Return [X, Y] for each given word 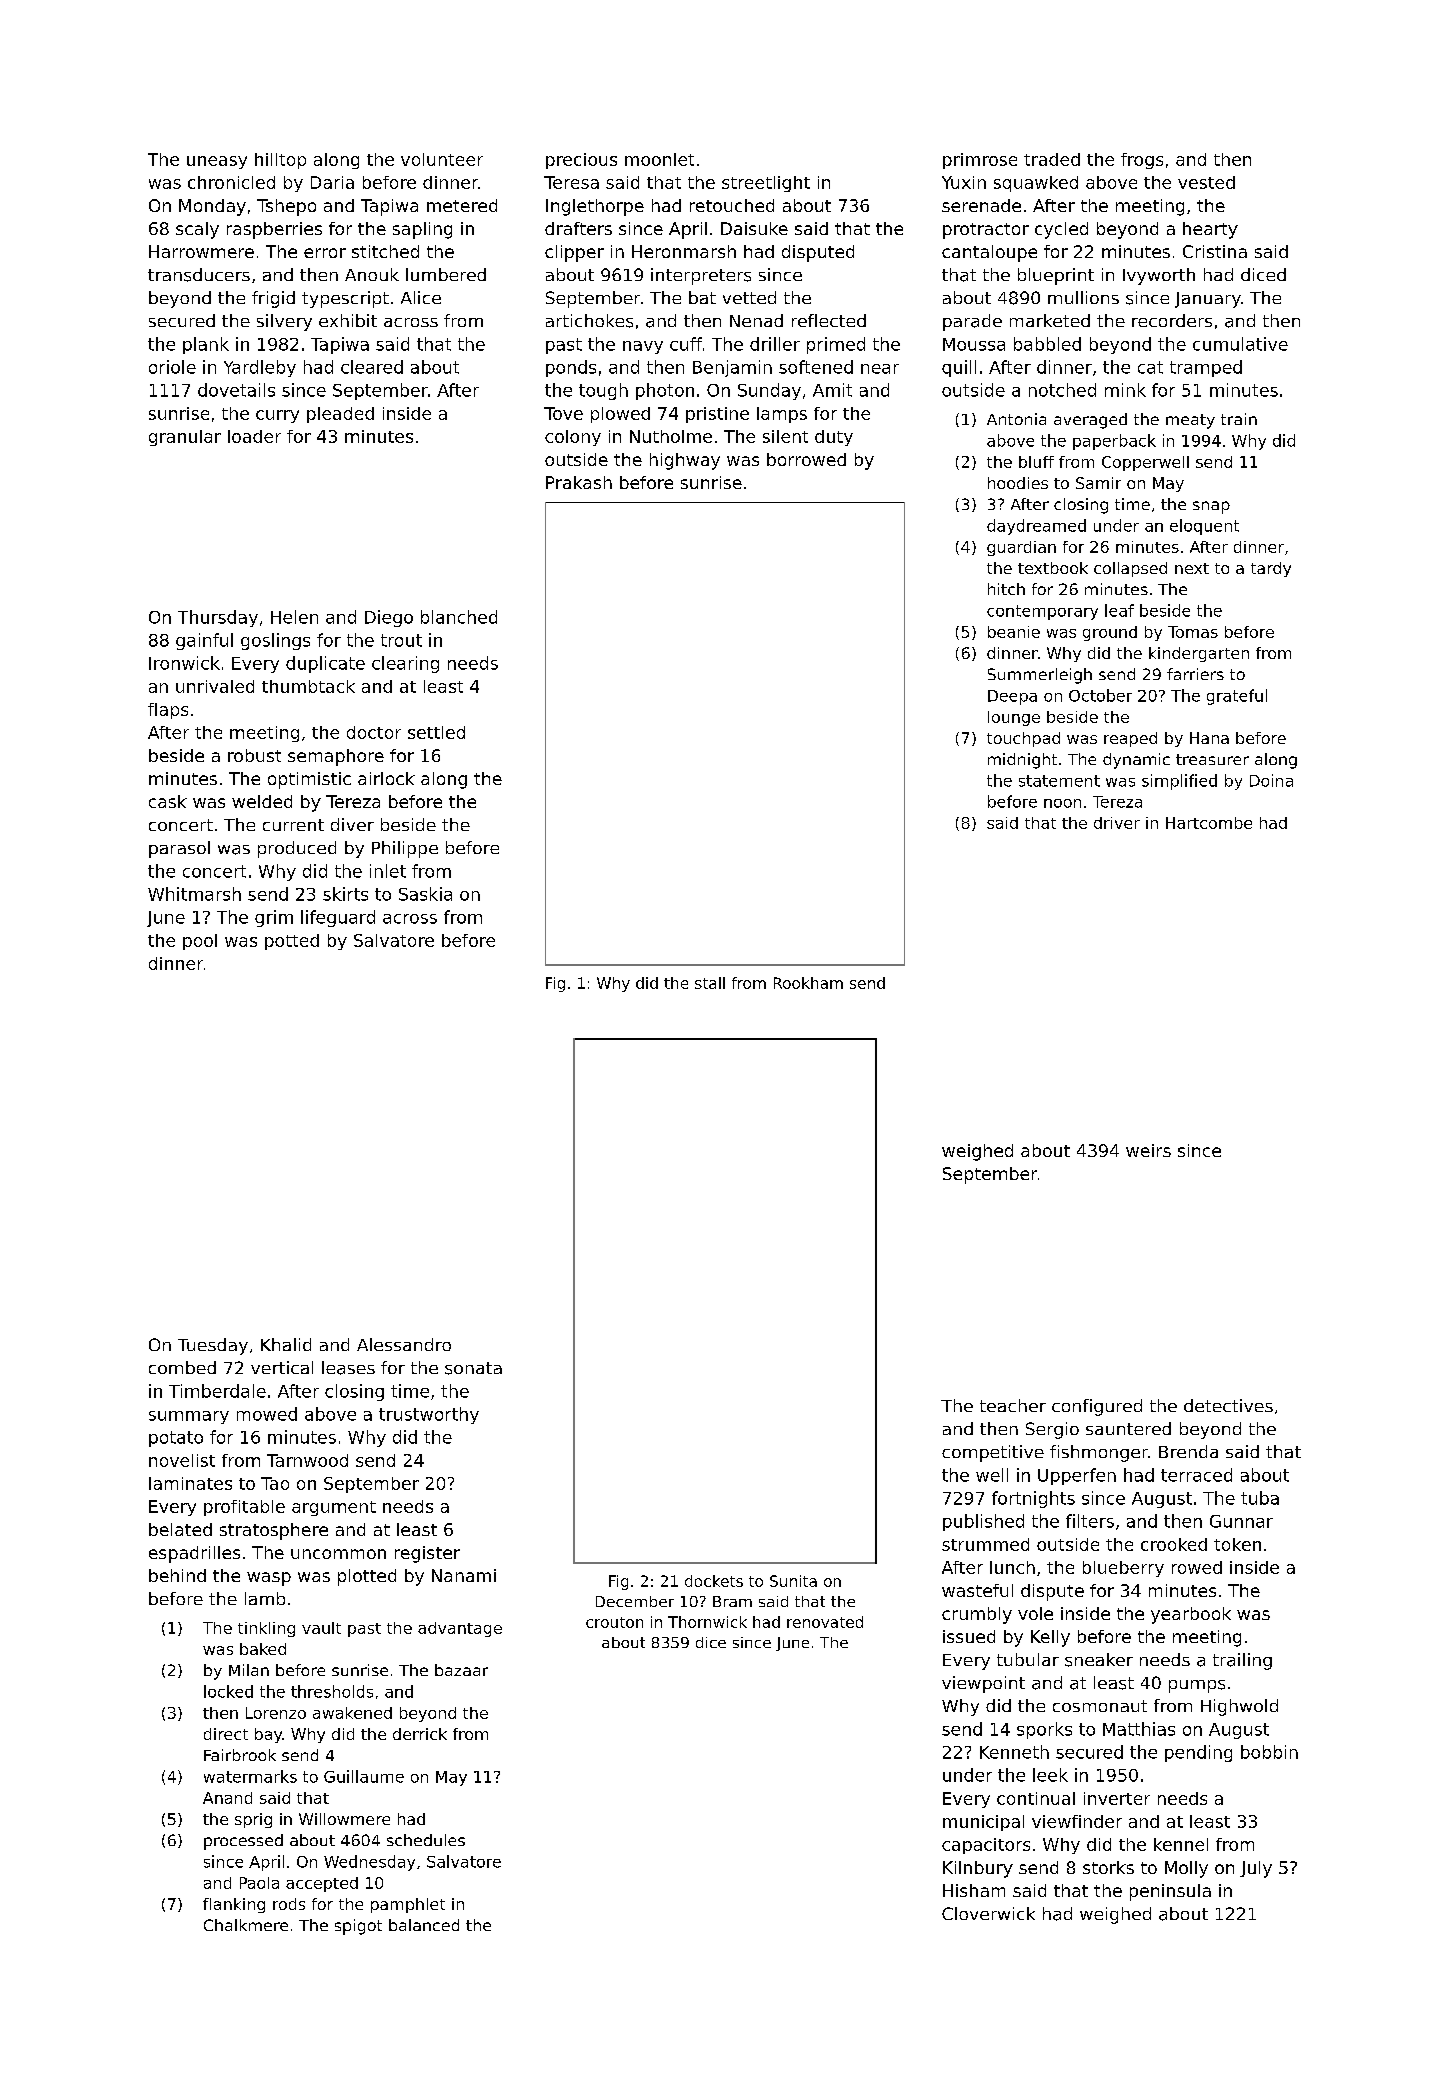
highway [685, 461]
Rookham [808, 983]
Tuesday [213, 1346]
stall [710, 983]
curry [277, 416]
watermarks [250, 1776]
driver [1117, 823]
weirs [1148, 1150]
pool [200, 942]
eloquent [1204, 527]
